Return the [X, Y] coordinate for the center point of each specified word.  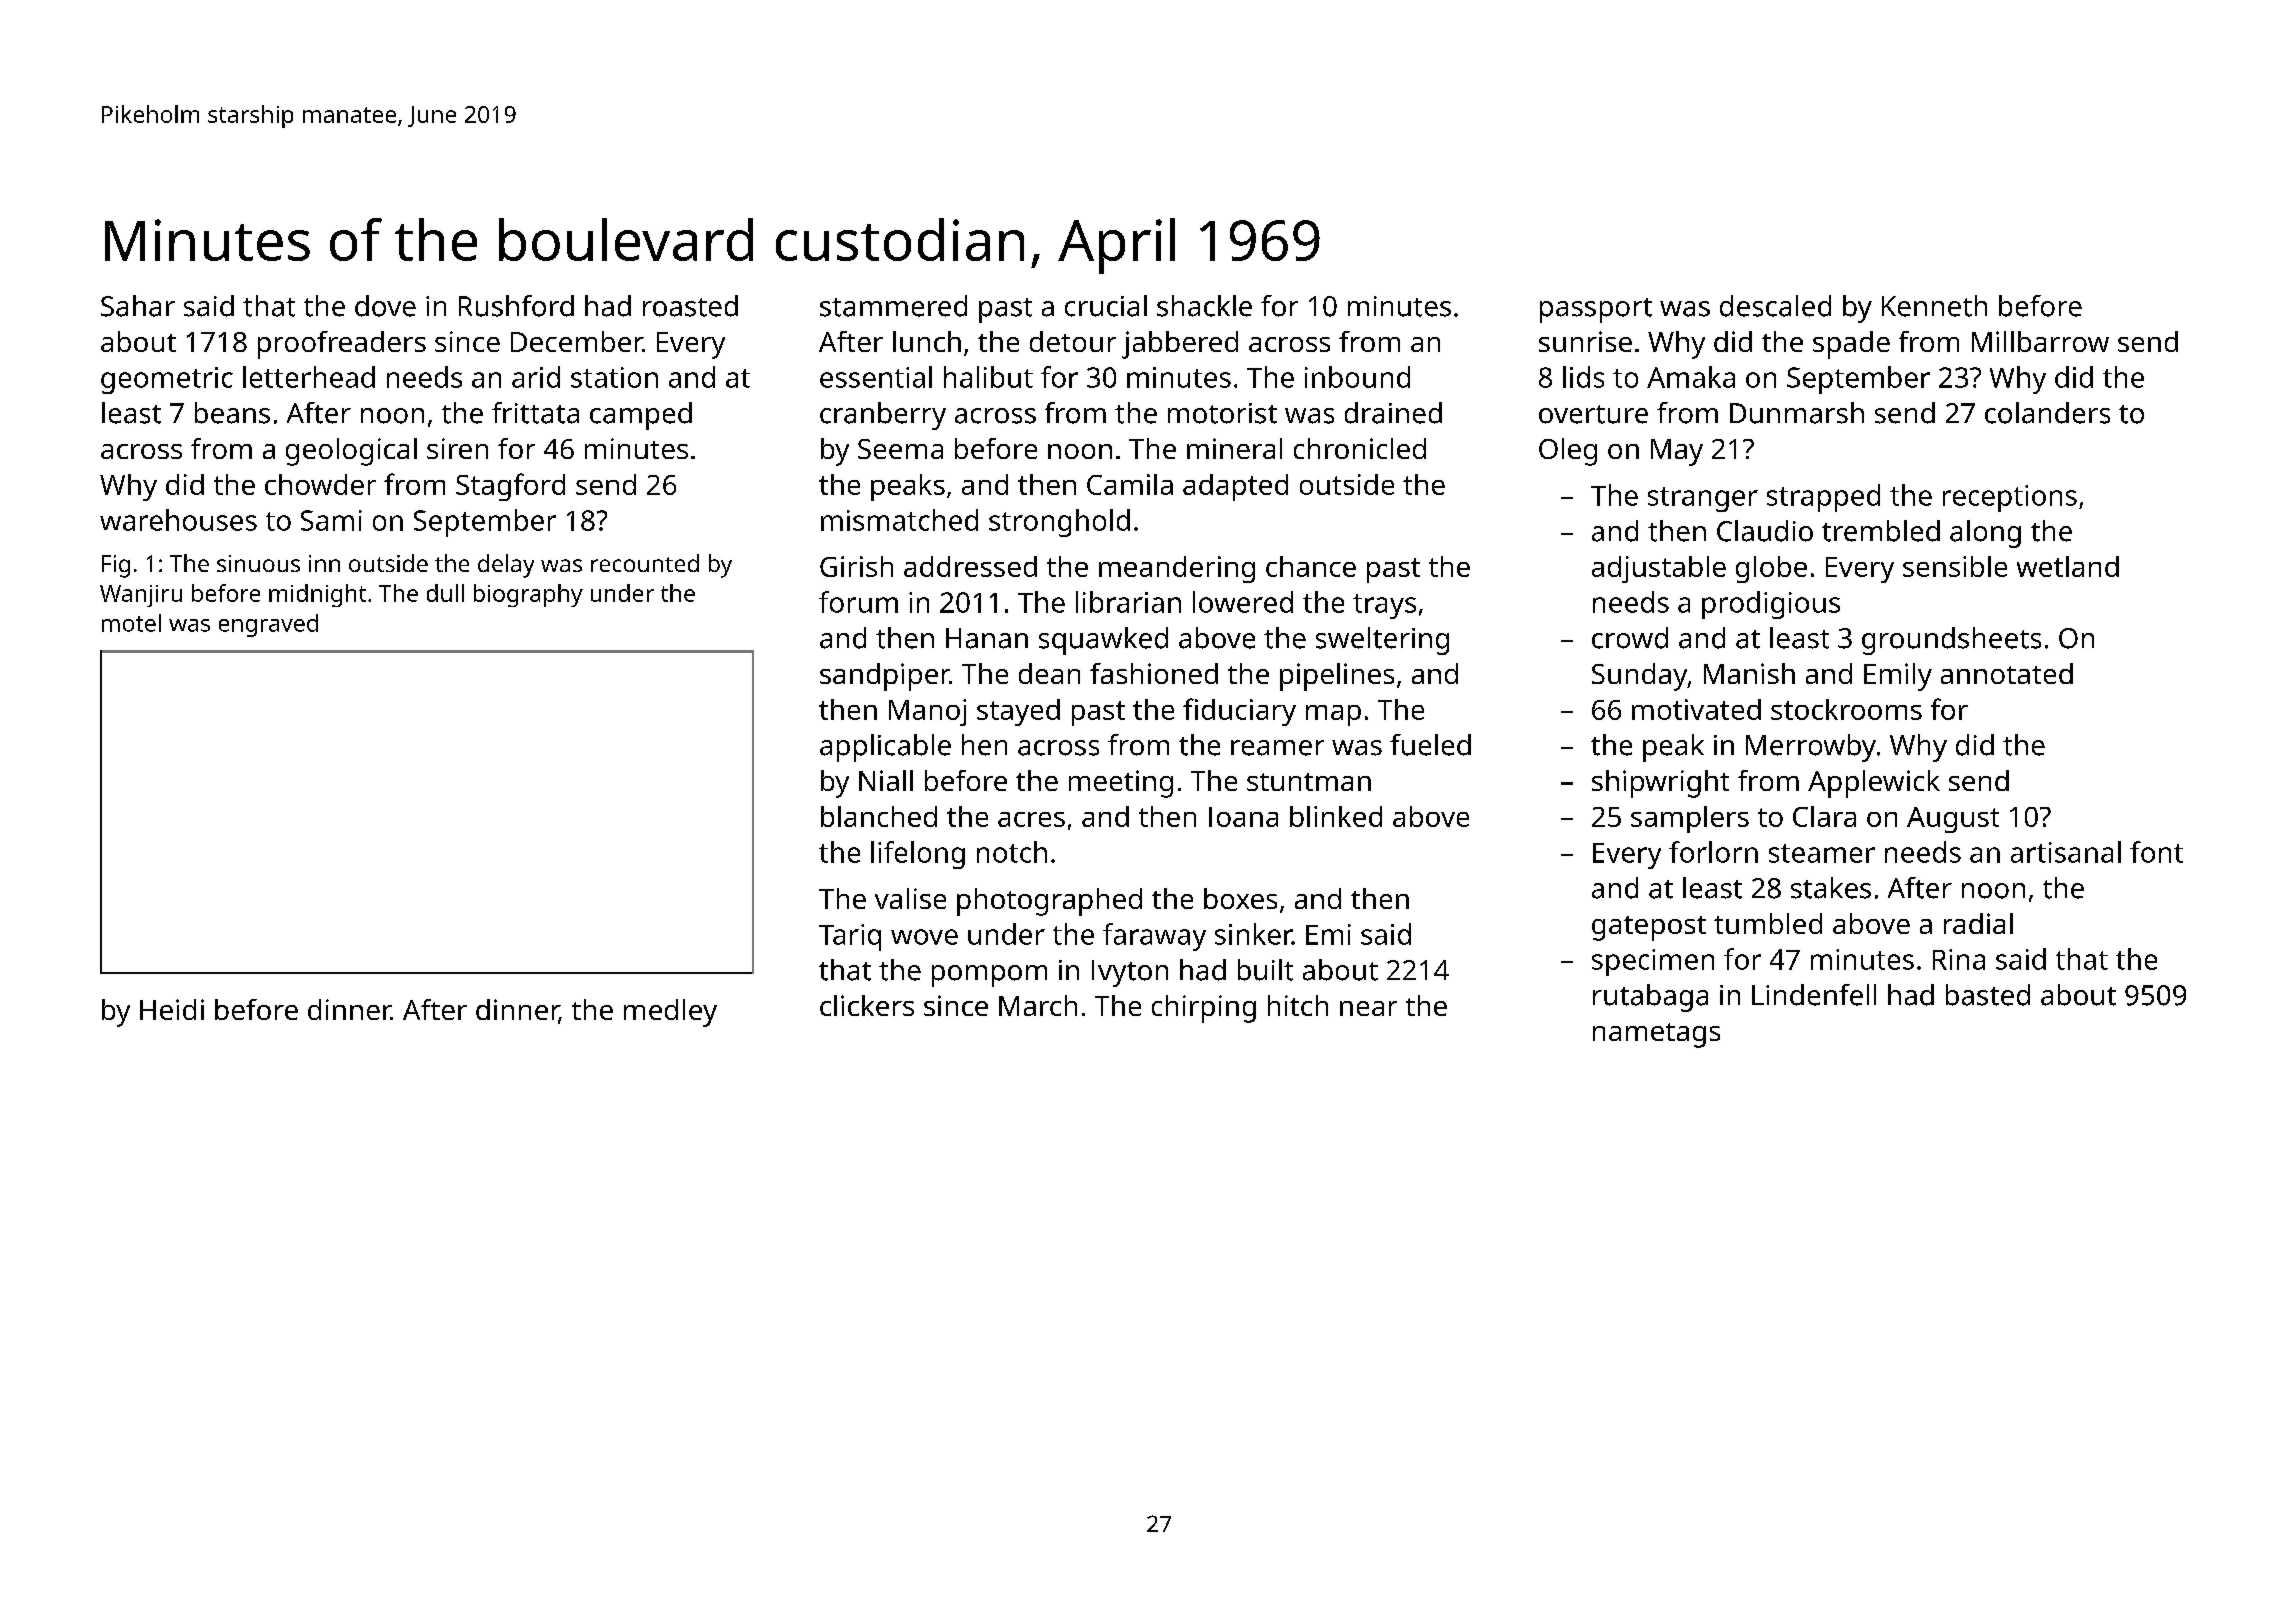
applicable [885, 748]
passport [1596, 310]
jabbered [1180, 345]
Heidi [172, 1009]
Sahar [138, 306]
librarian [1128, 602]
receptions [2010, 498]
